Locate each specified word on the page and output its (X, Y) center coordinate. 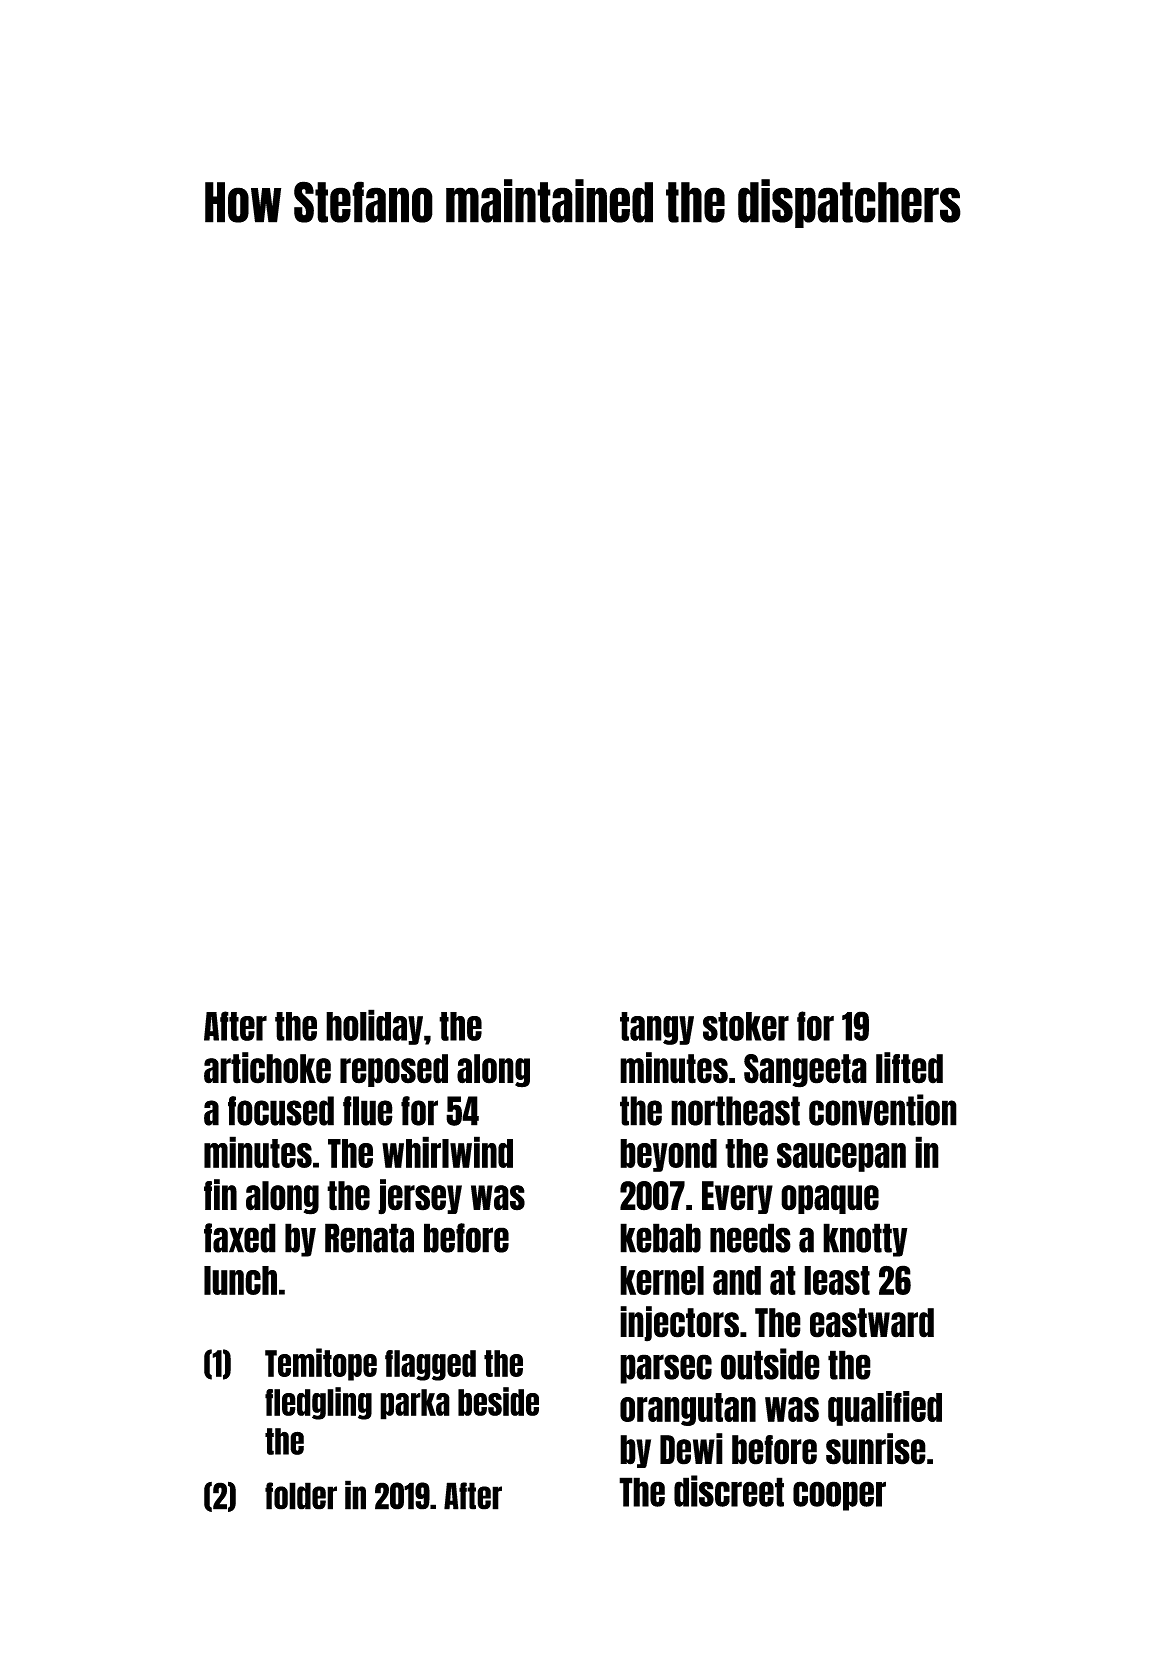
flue (368, 1111)
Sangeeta (805, 1071)
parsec (666, 1369)
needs (750, 1238)
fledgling (318, 1403)
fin (220, 1194)
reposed (394, 1070)
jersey (420, 1197)
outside (770, 1364)
